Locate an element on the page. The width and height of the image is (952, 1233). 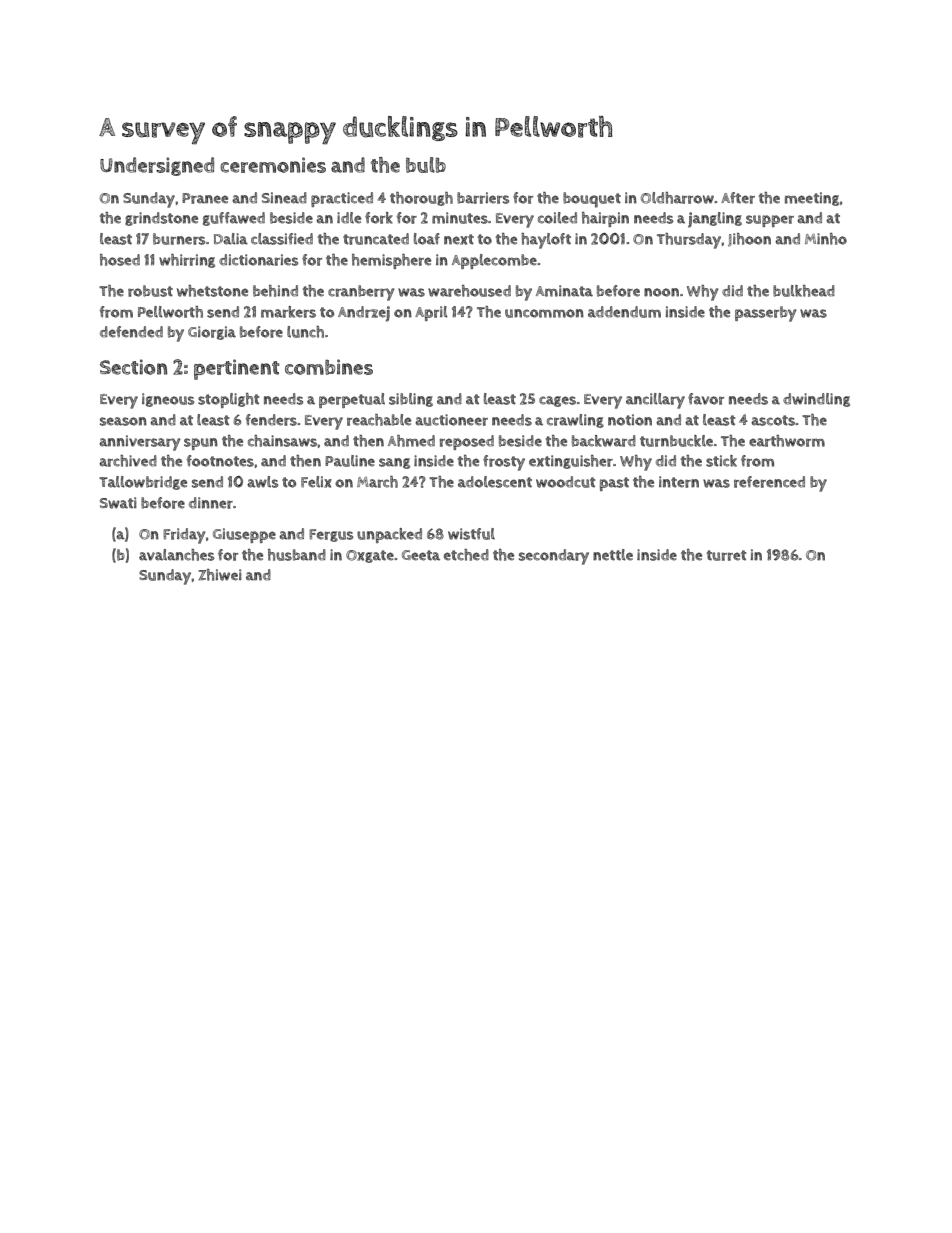
minutes is located at coordinates (460, 218).
